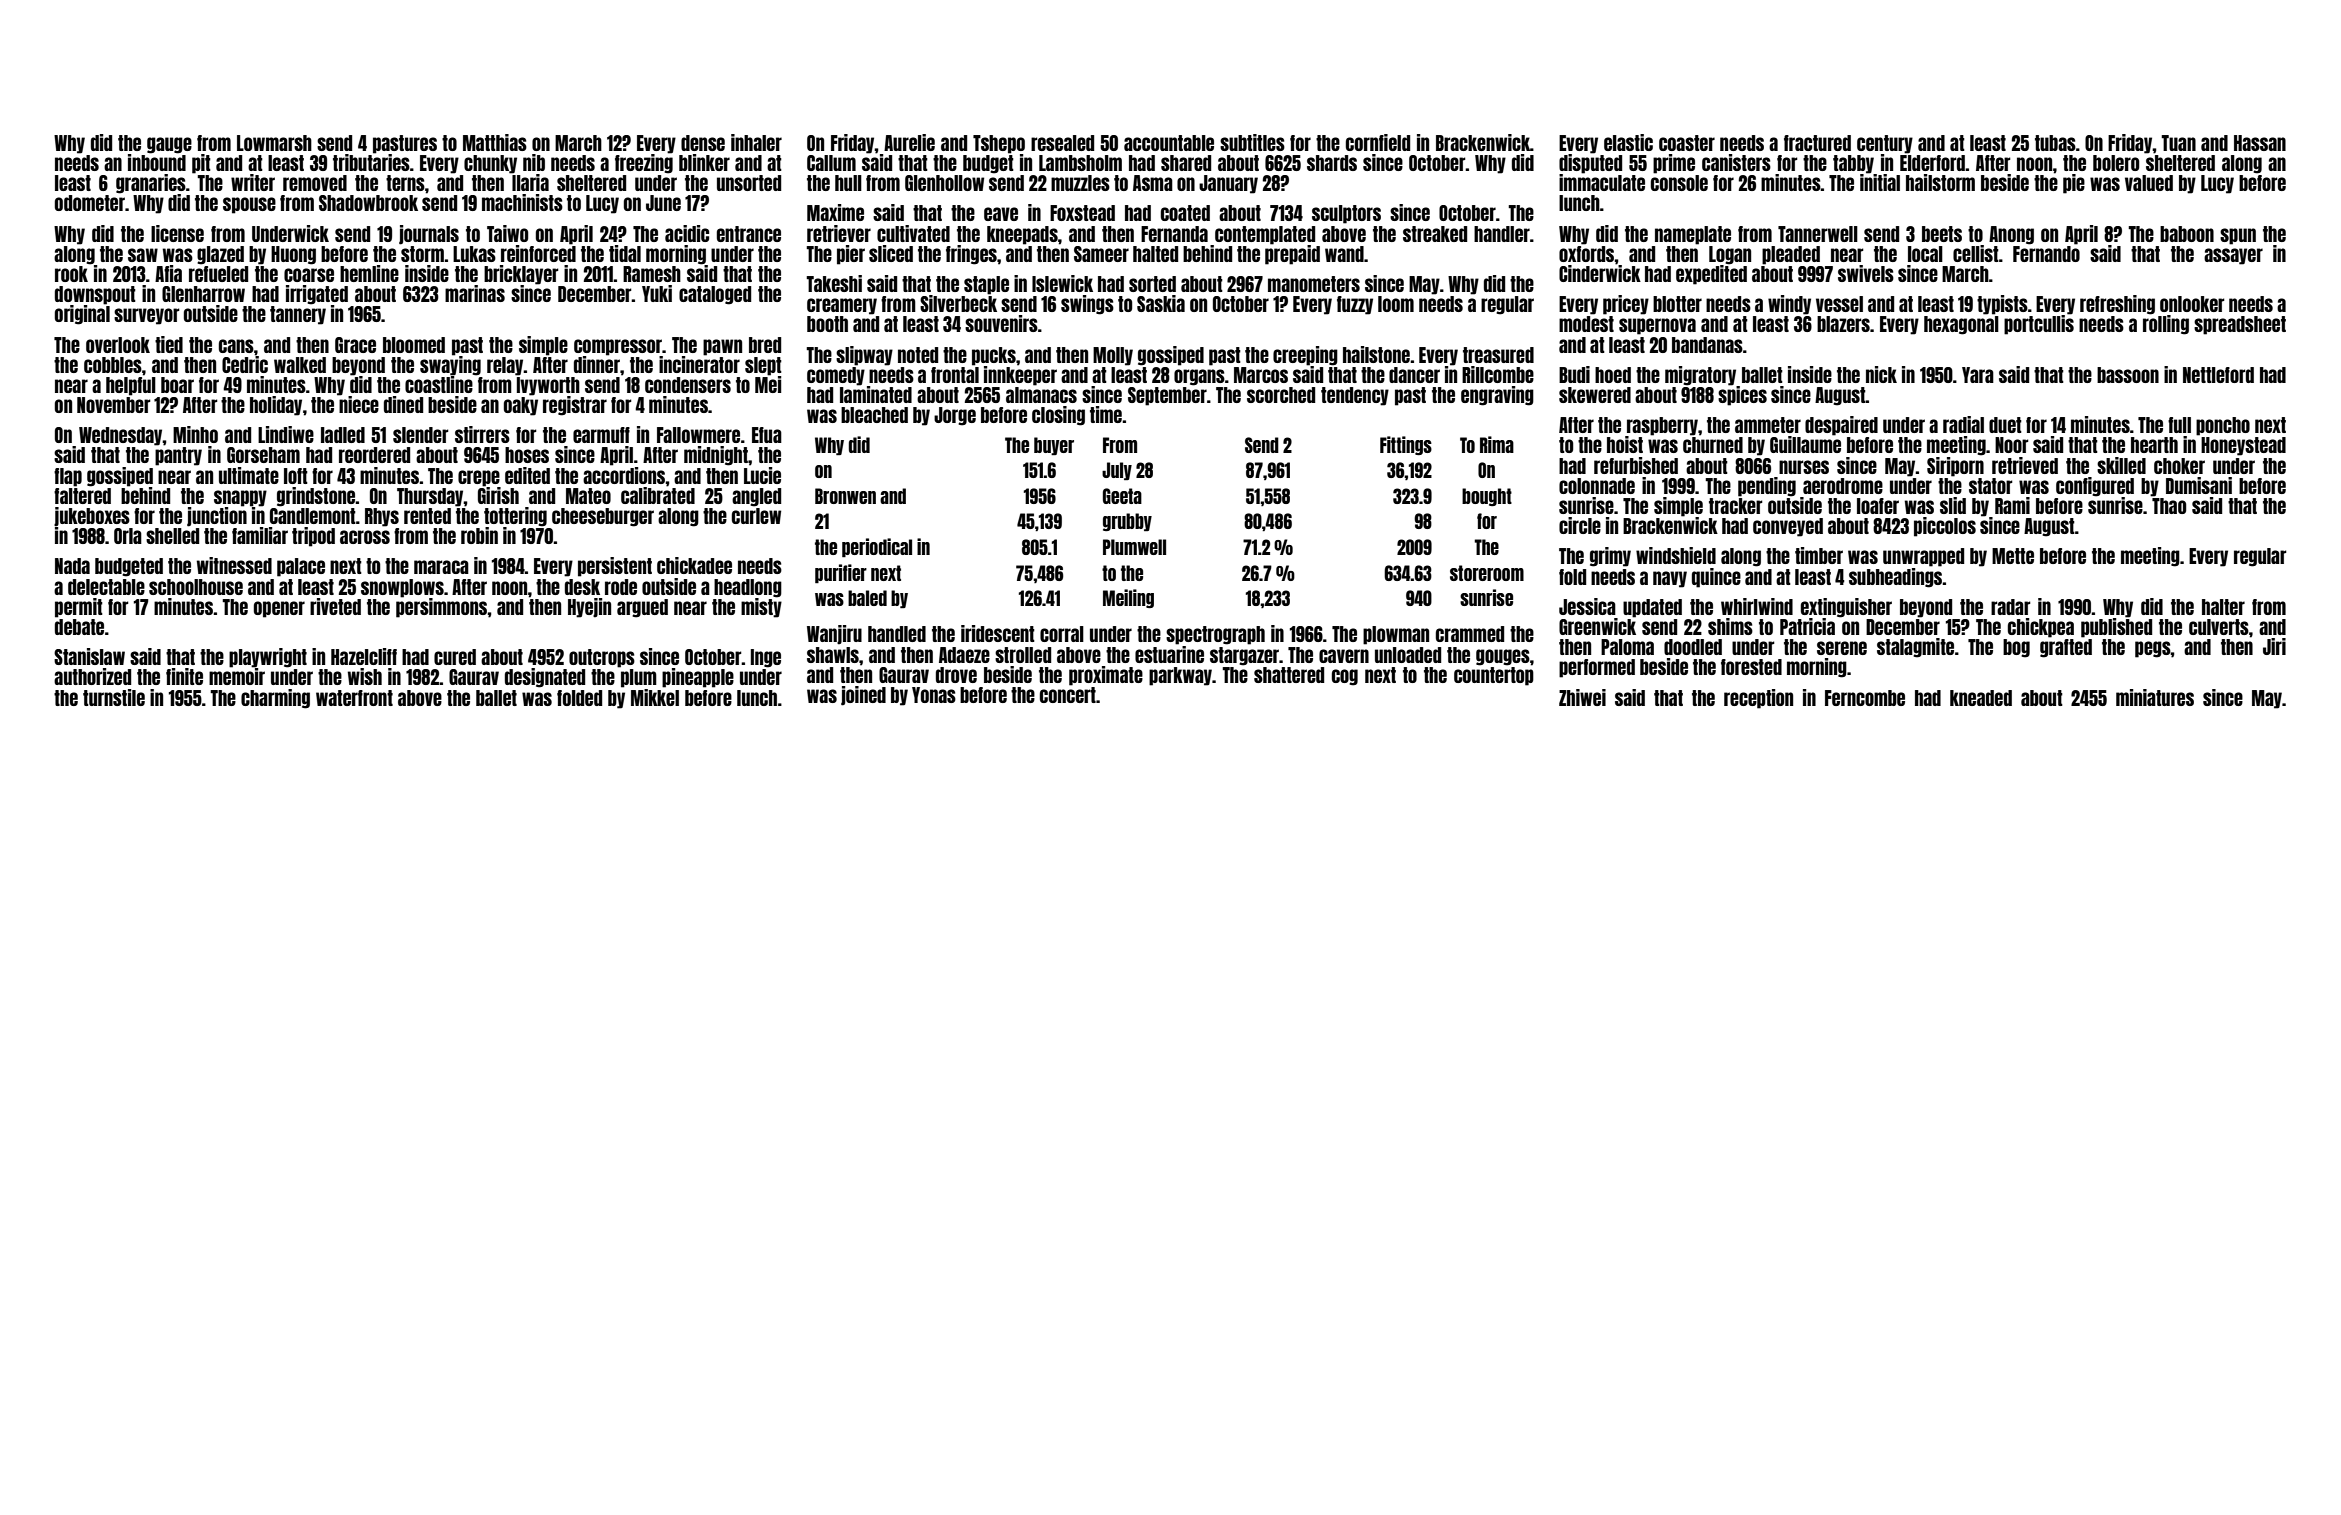 The width and height of the screenshot is (2341, 1515). Describe the element at coordinates (169, 145) in the screenshot. I see `gauge` at that location.
